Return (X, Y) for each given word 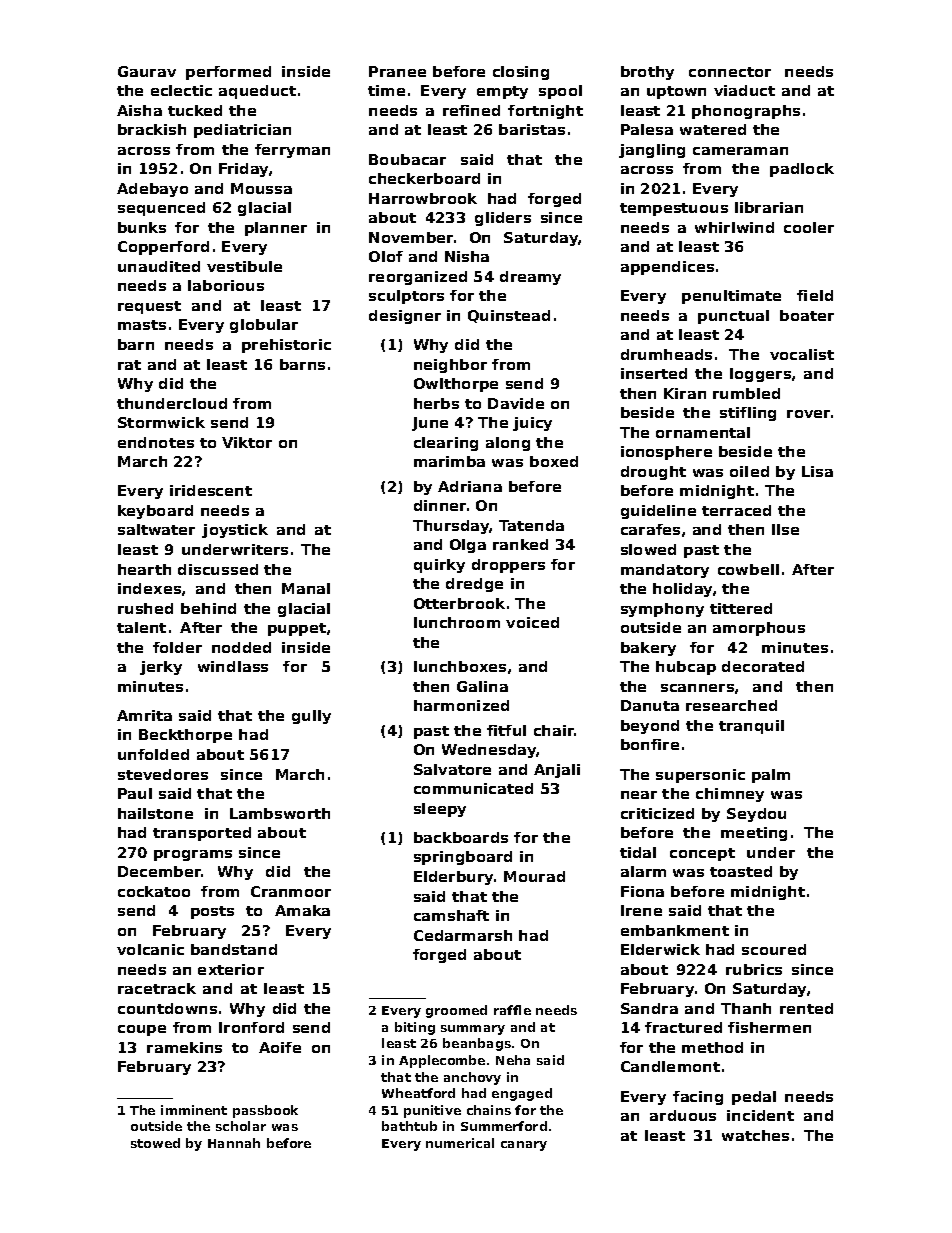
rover (808, 414)
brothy (647, 73)
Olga (468, 546)
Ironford (251, 1027)
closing (521, 73)
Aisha (139, 110)
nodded (241, 647)
